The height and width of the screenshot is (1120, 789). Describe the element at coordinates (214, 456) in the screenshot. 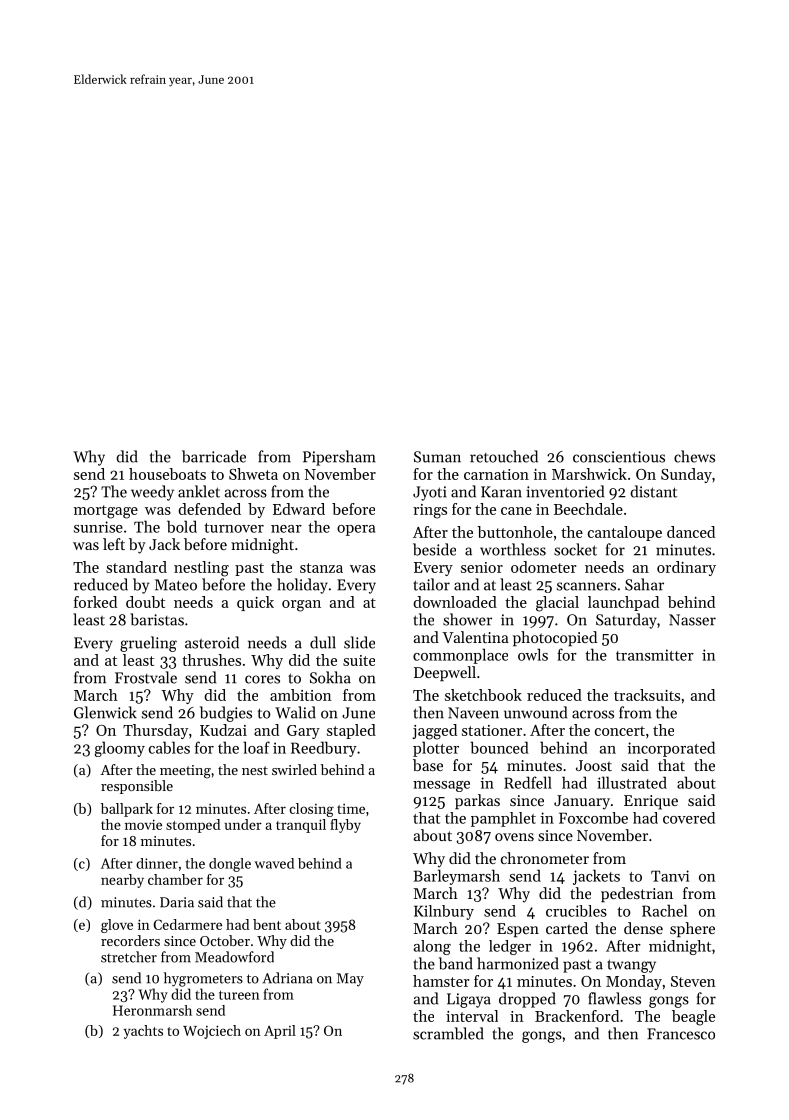

I see `barricade` at that location.
